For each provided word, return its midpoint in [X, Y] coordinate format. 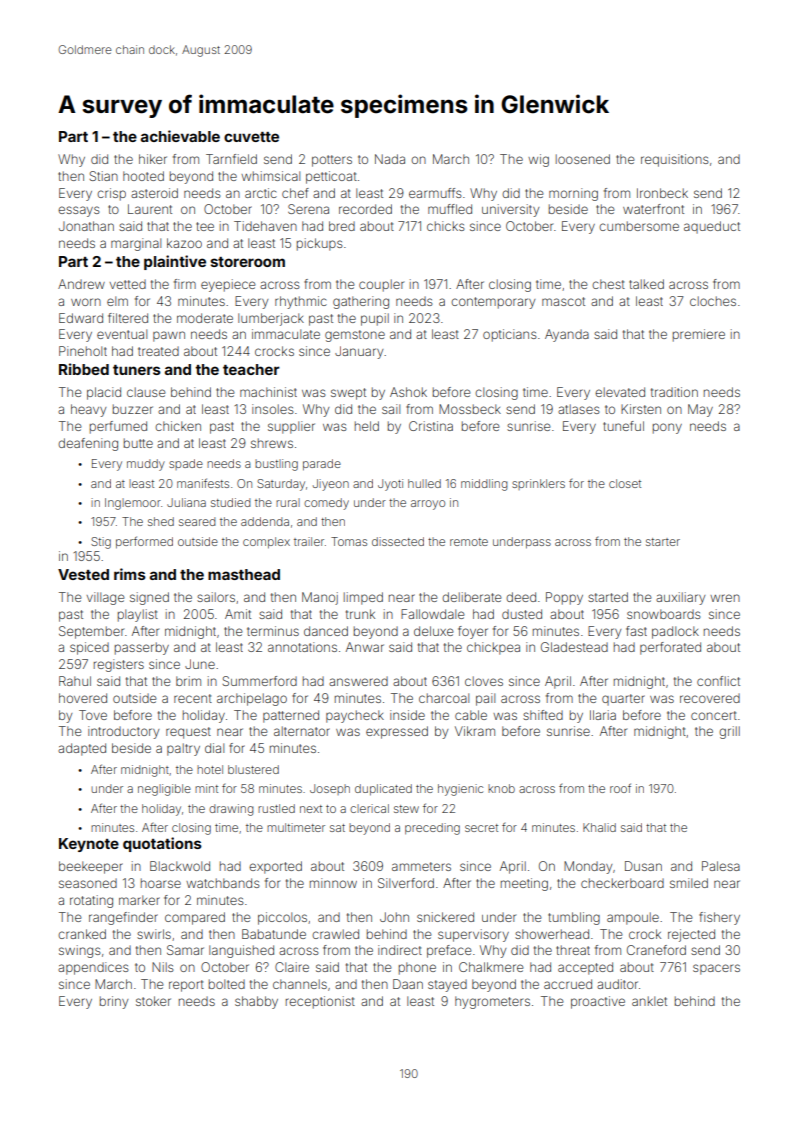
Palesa [721, 866]
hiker [153, 159]
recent [193, 698]
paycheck [355, 716]
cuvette [251, 137]
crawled [335, 934]
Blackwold [180, 866]
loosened [583, 159]
